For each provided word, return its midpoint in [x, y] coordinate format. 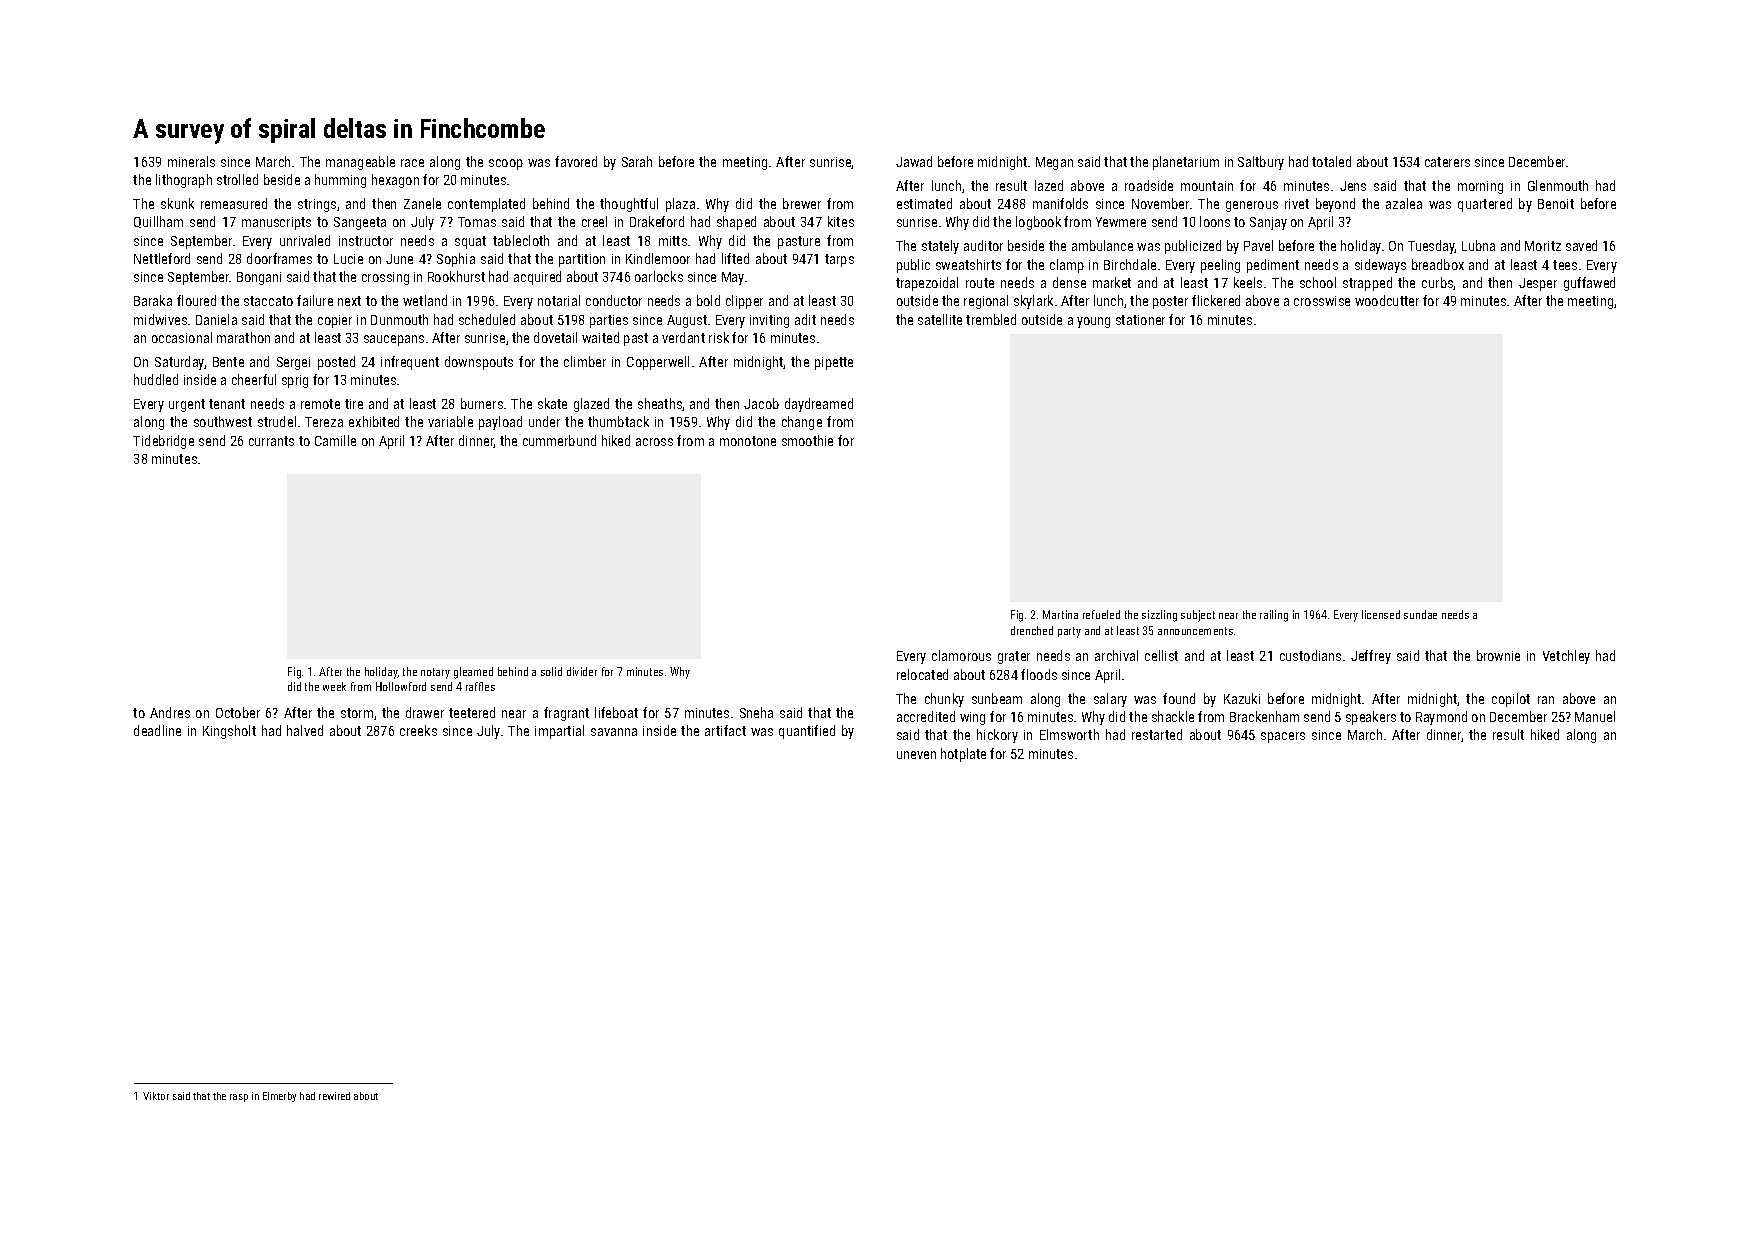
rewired [334, 1096]
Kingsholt [229, 732]
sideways [1380, 266]
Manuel [1595, 716]
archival [1116, 655]
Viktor [156, 1096]
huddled [156, 379]
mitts [673, 241]
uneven [916, 755]
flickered [1216, 300]
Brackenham [1264, 716]
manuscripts [276, 223]
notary [435, 673]
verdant [683, 337]
